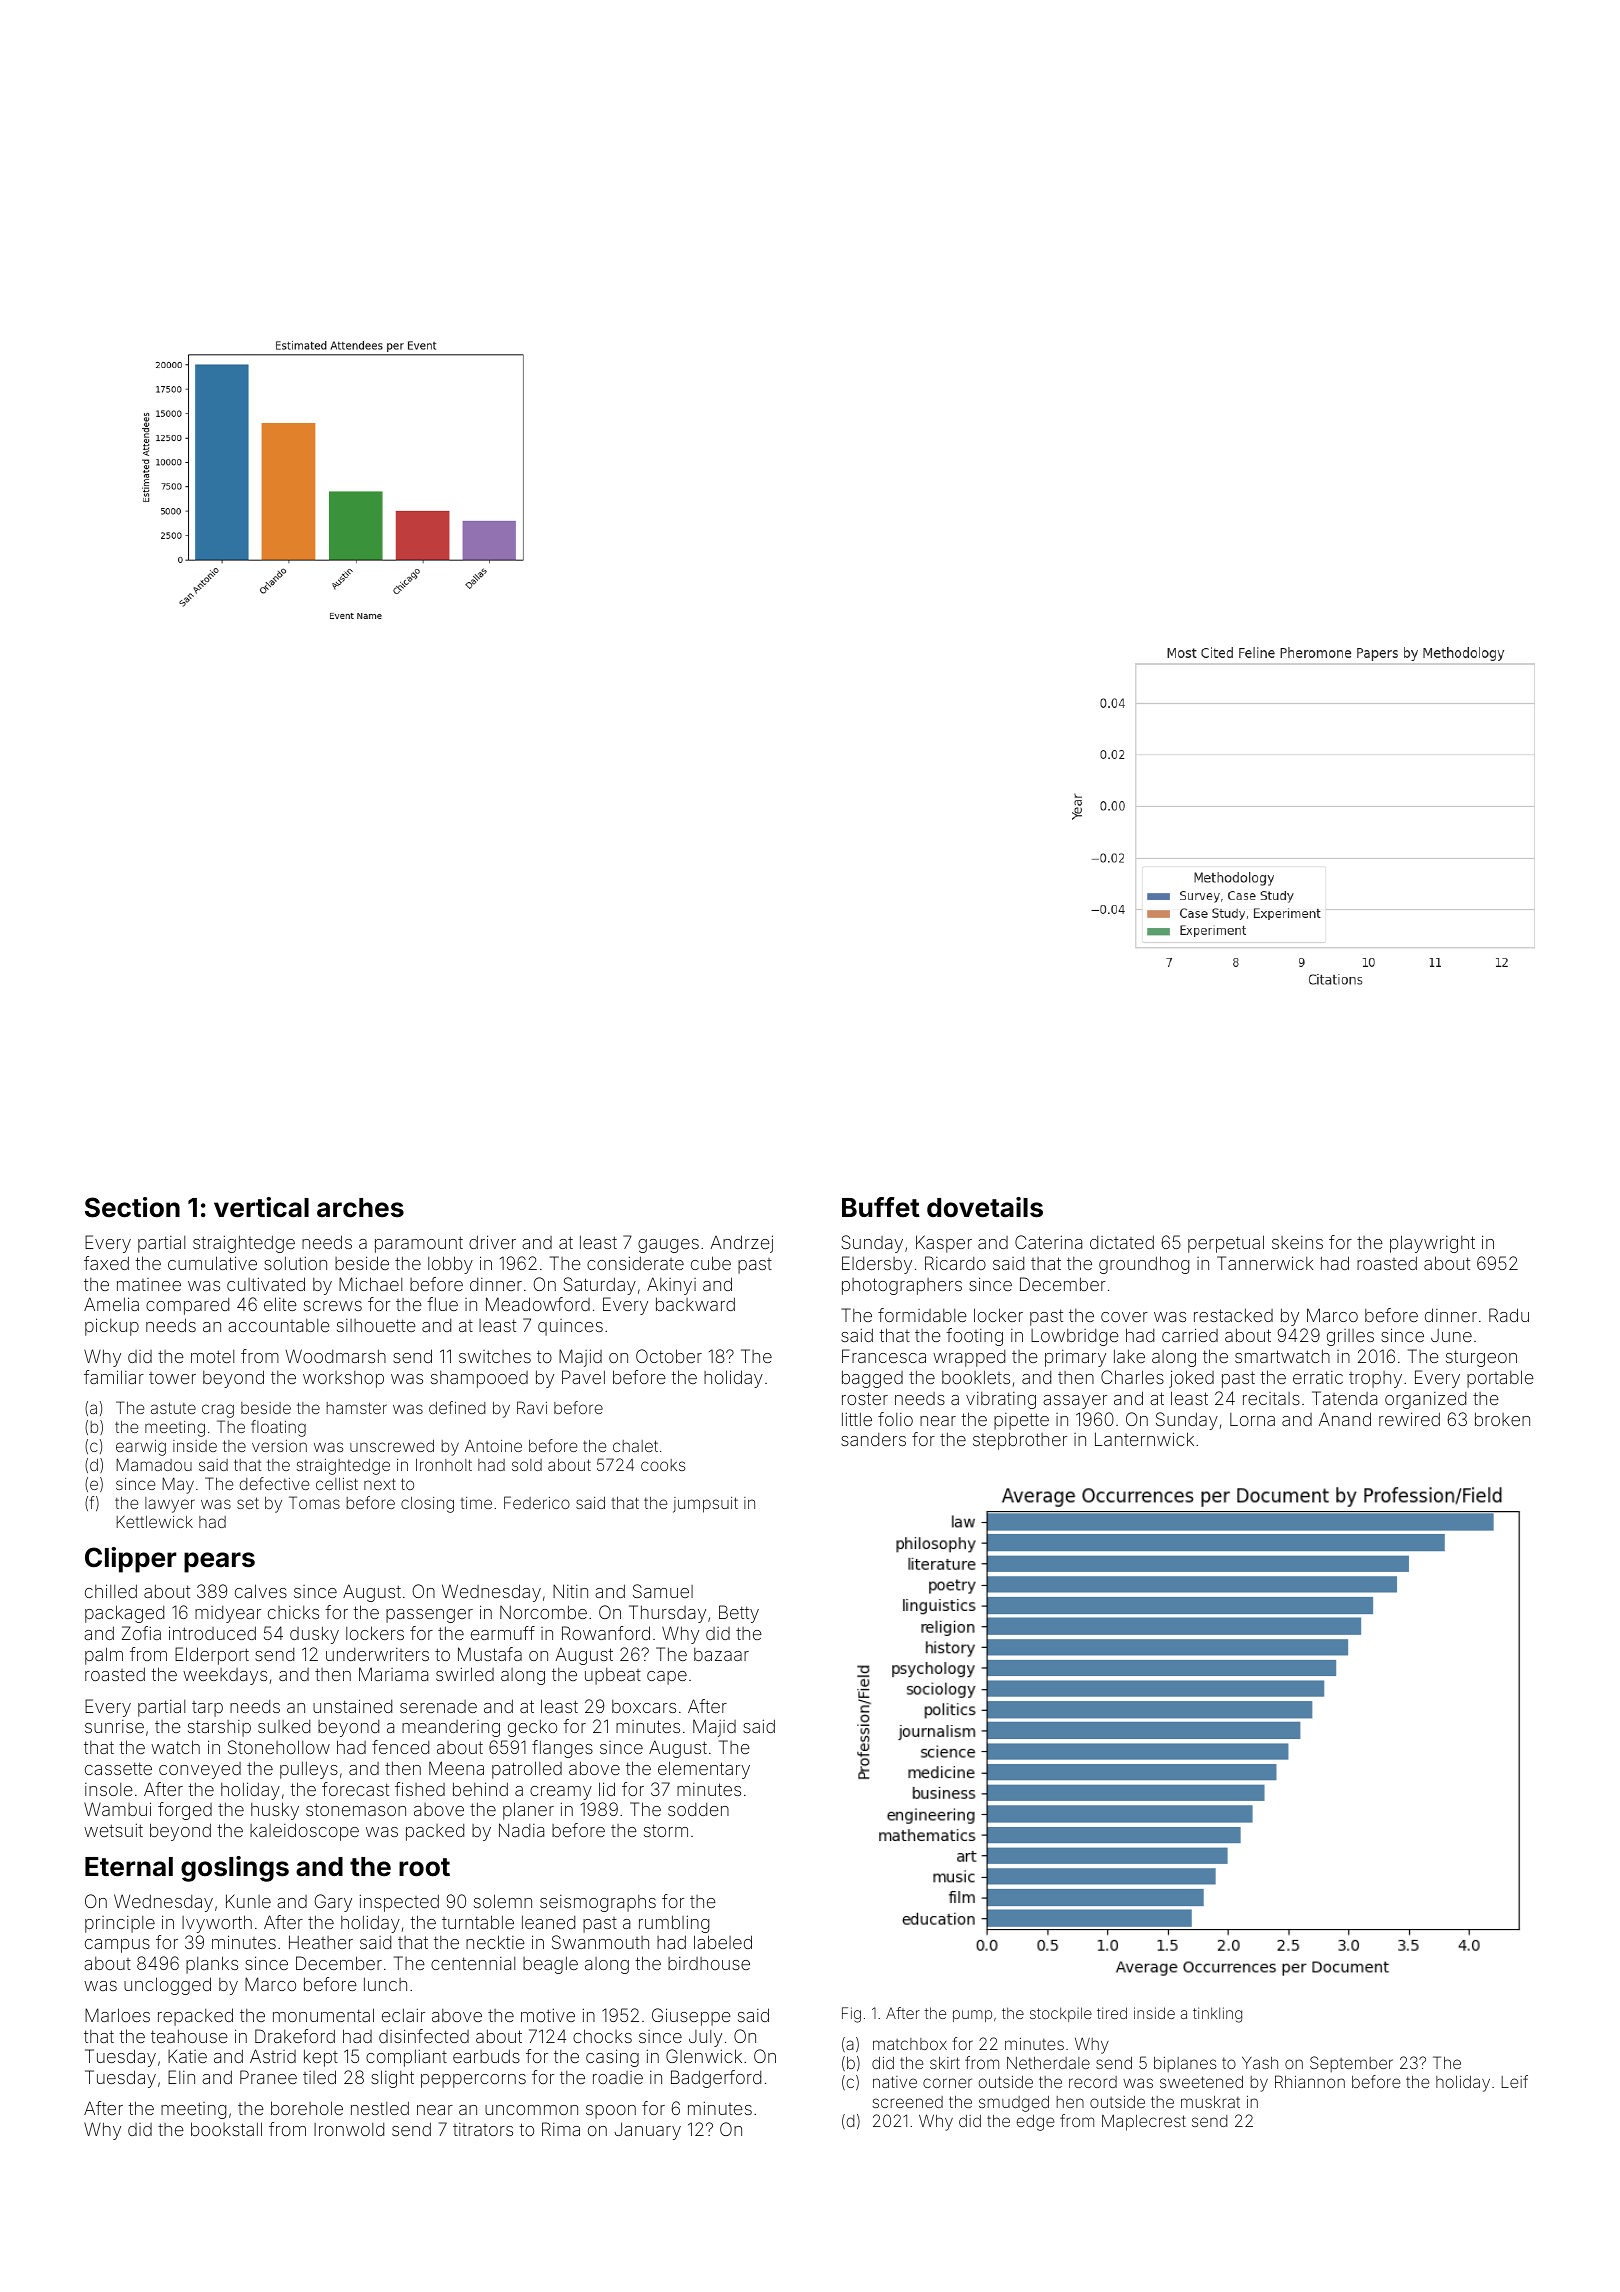 The width and height of the screenshot is (1620, 2292). What do you see at coordinates (704, 1770) in the screenshot?
I see `elementary` at bounding box center [704, 1770].
